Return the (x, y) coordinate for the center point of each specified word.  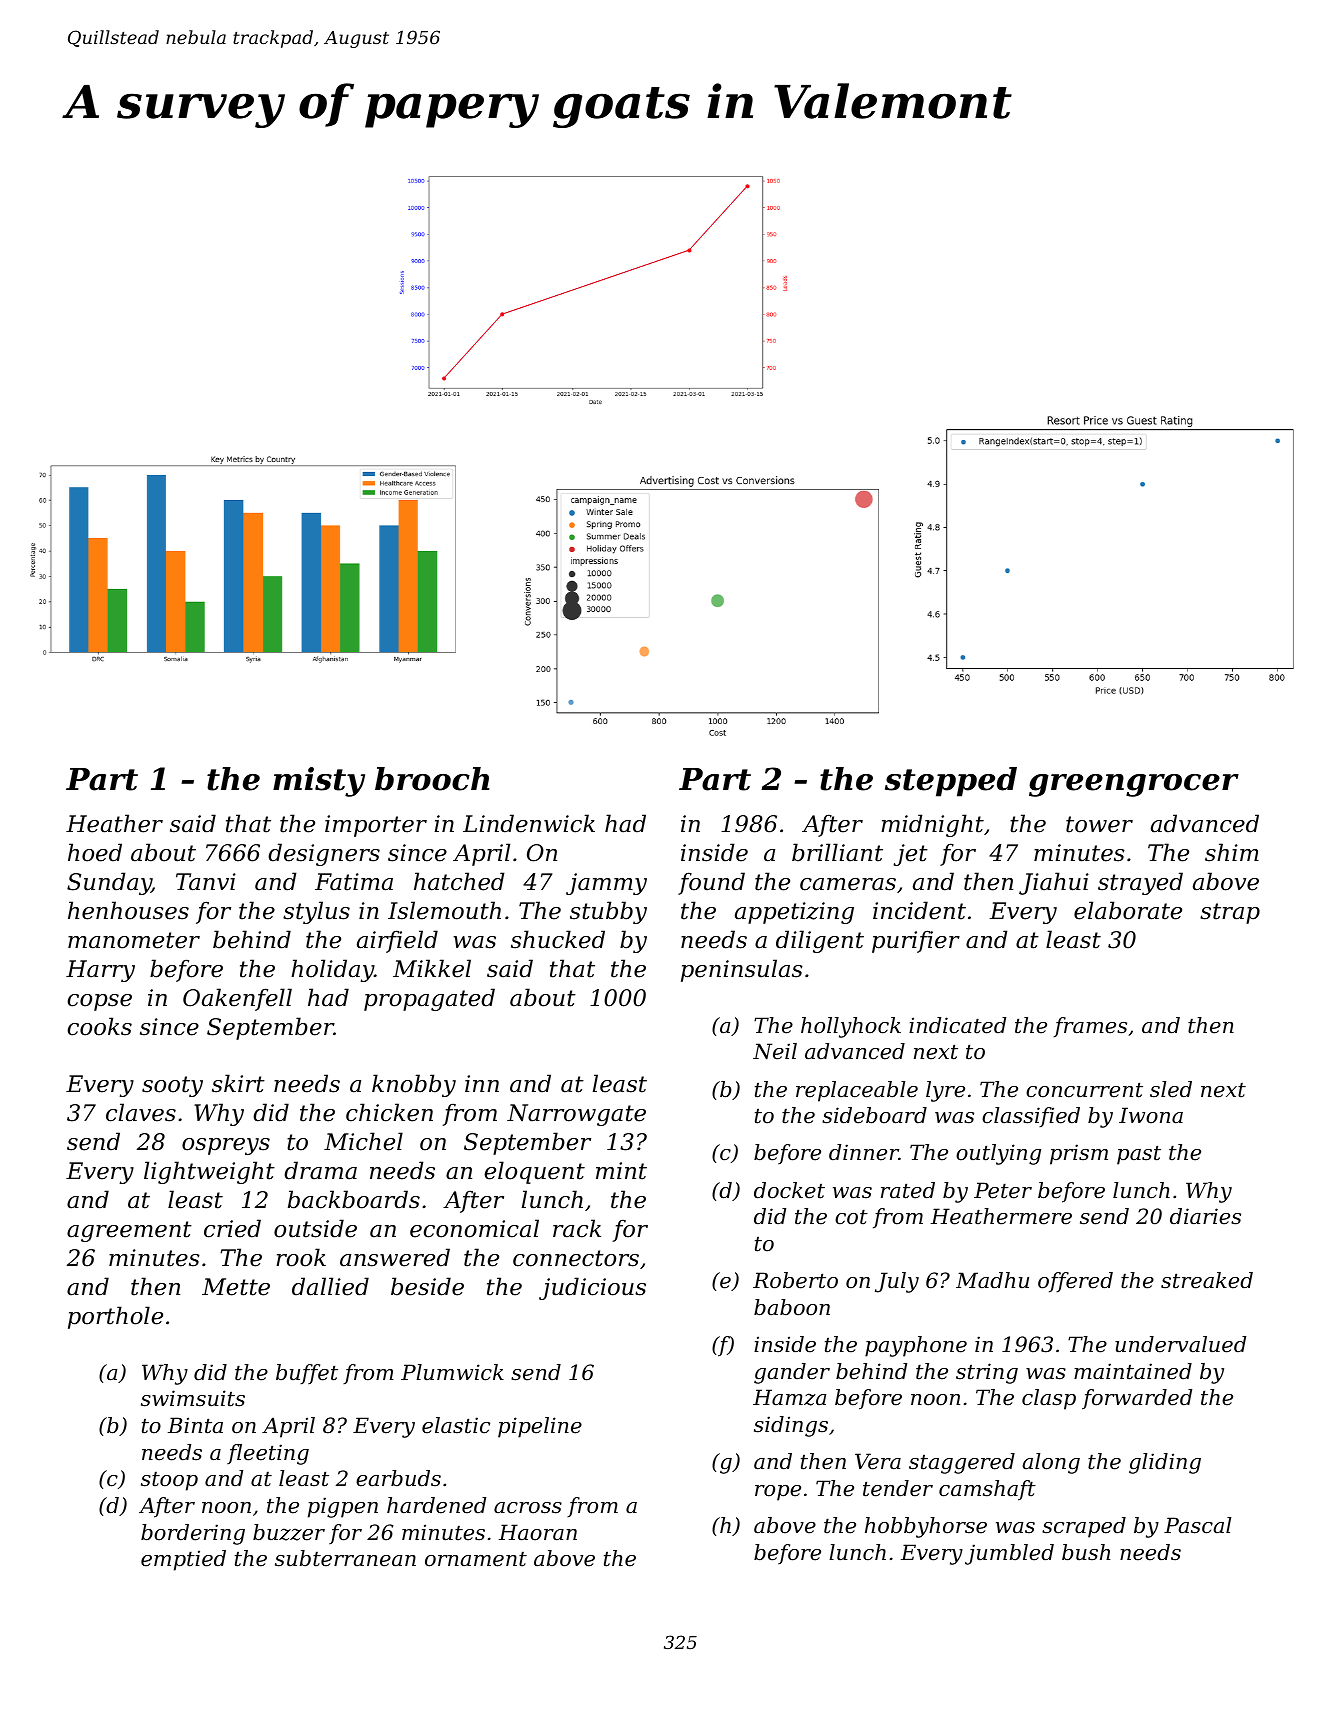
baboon (792, 1307)
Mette (236, 1287)
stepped (951, 782)
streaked (1207, 1280)
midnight (932, 825)
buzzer (289, 1532)
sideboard (874, 1115)
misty (319, 782)
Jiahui (1054, 883)
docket (789, 1190)
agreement (129, 1231)
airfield (397, 941)
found (711, 883)
